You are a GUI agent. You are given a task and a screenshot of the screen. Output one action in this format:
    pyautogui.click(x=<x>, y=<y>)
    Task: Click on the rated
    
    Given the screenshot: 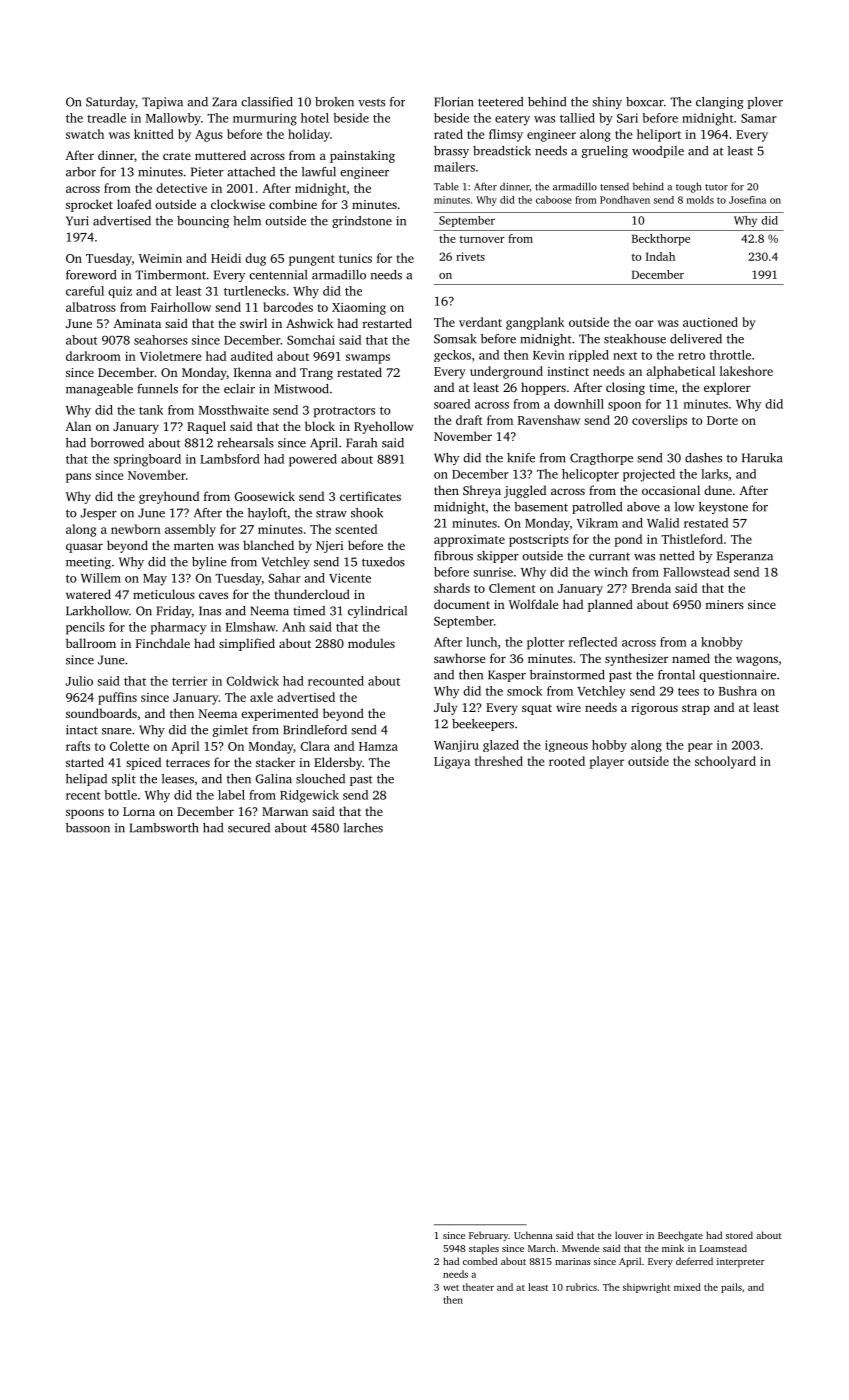 What is the action you would take?
    pyautogui.click(x=448, y=134)
